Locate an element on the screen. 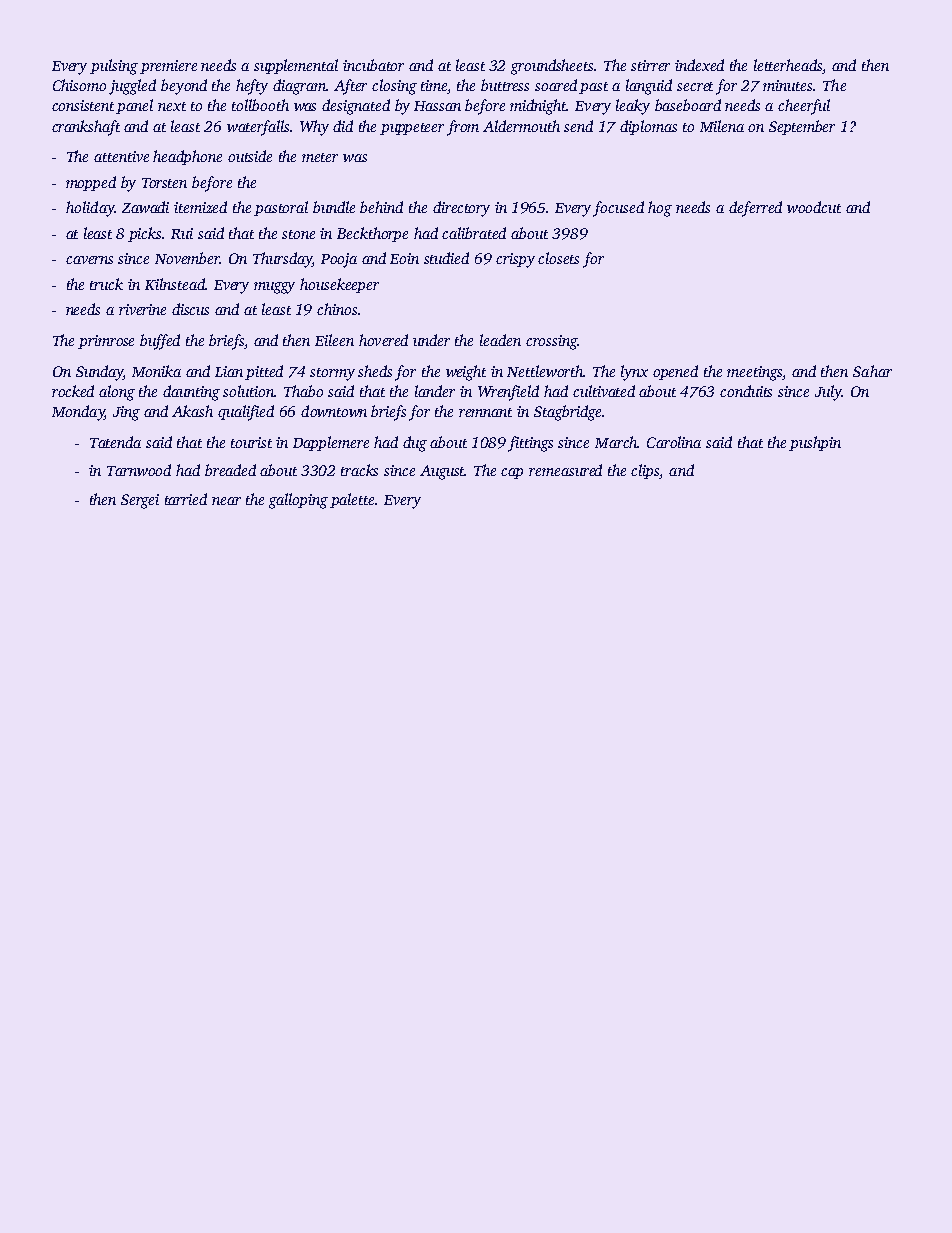 The image size is (952, 1233). indexed is located at coordinates (699, 65).
